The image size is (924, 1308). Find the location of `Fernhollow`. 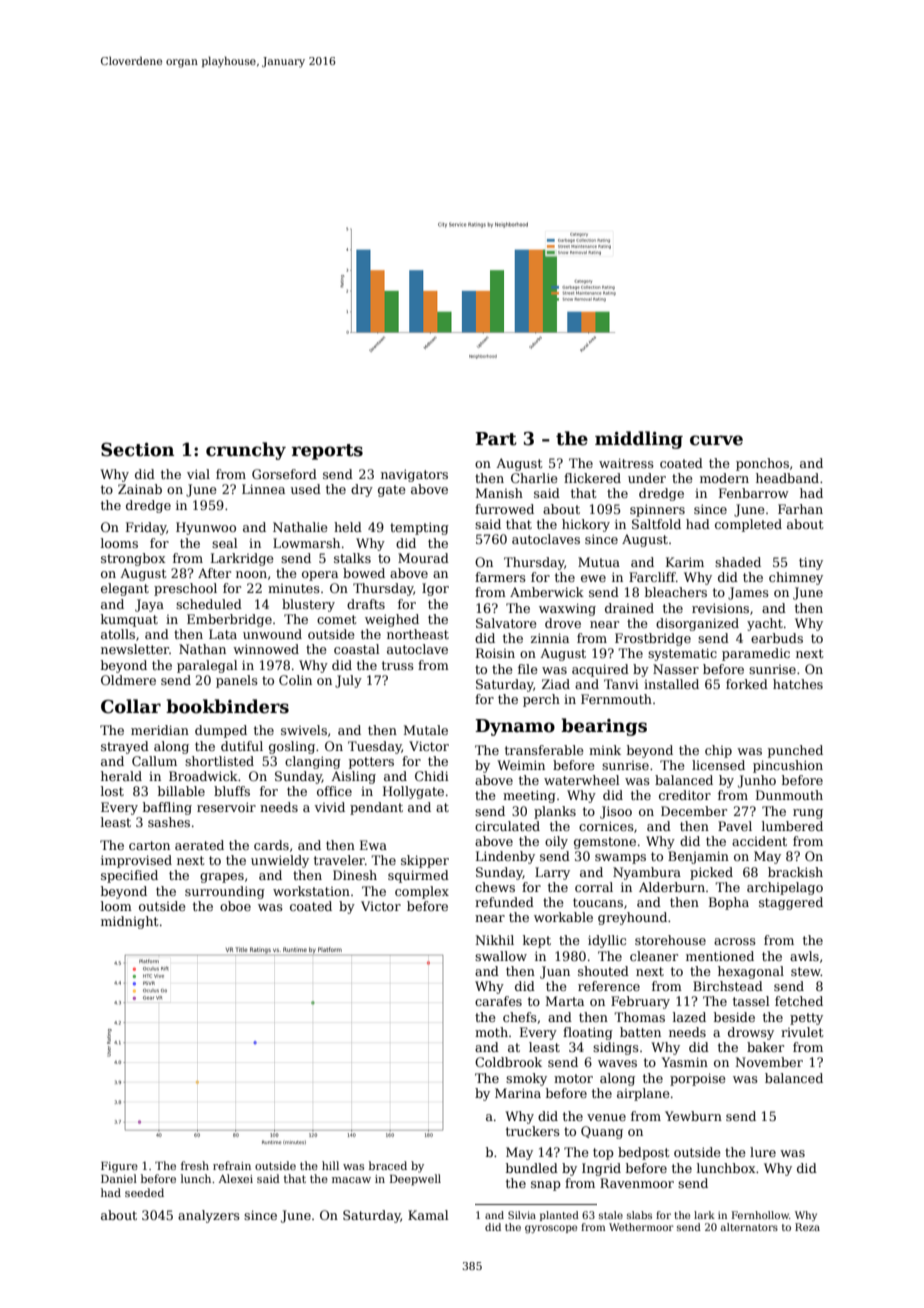

Fernhollow is located at coordinates (760, 1215).
